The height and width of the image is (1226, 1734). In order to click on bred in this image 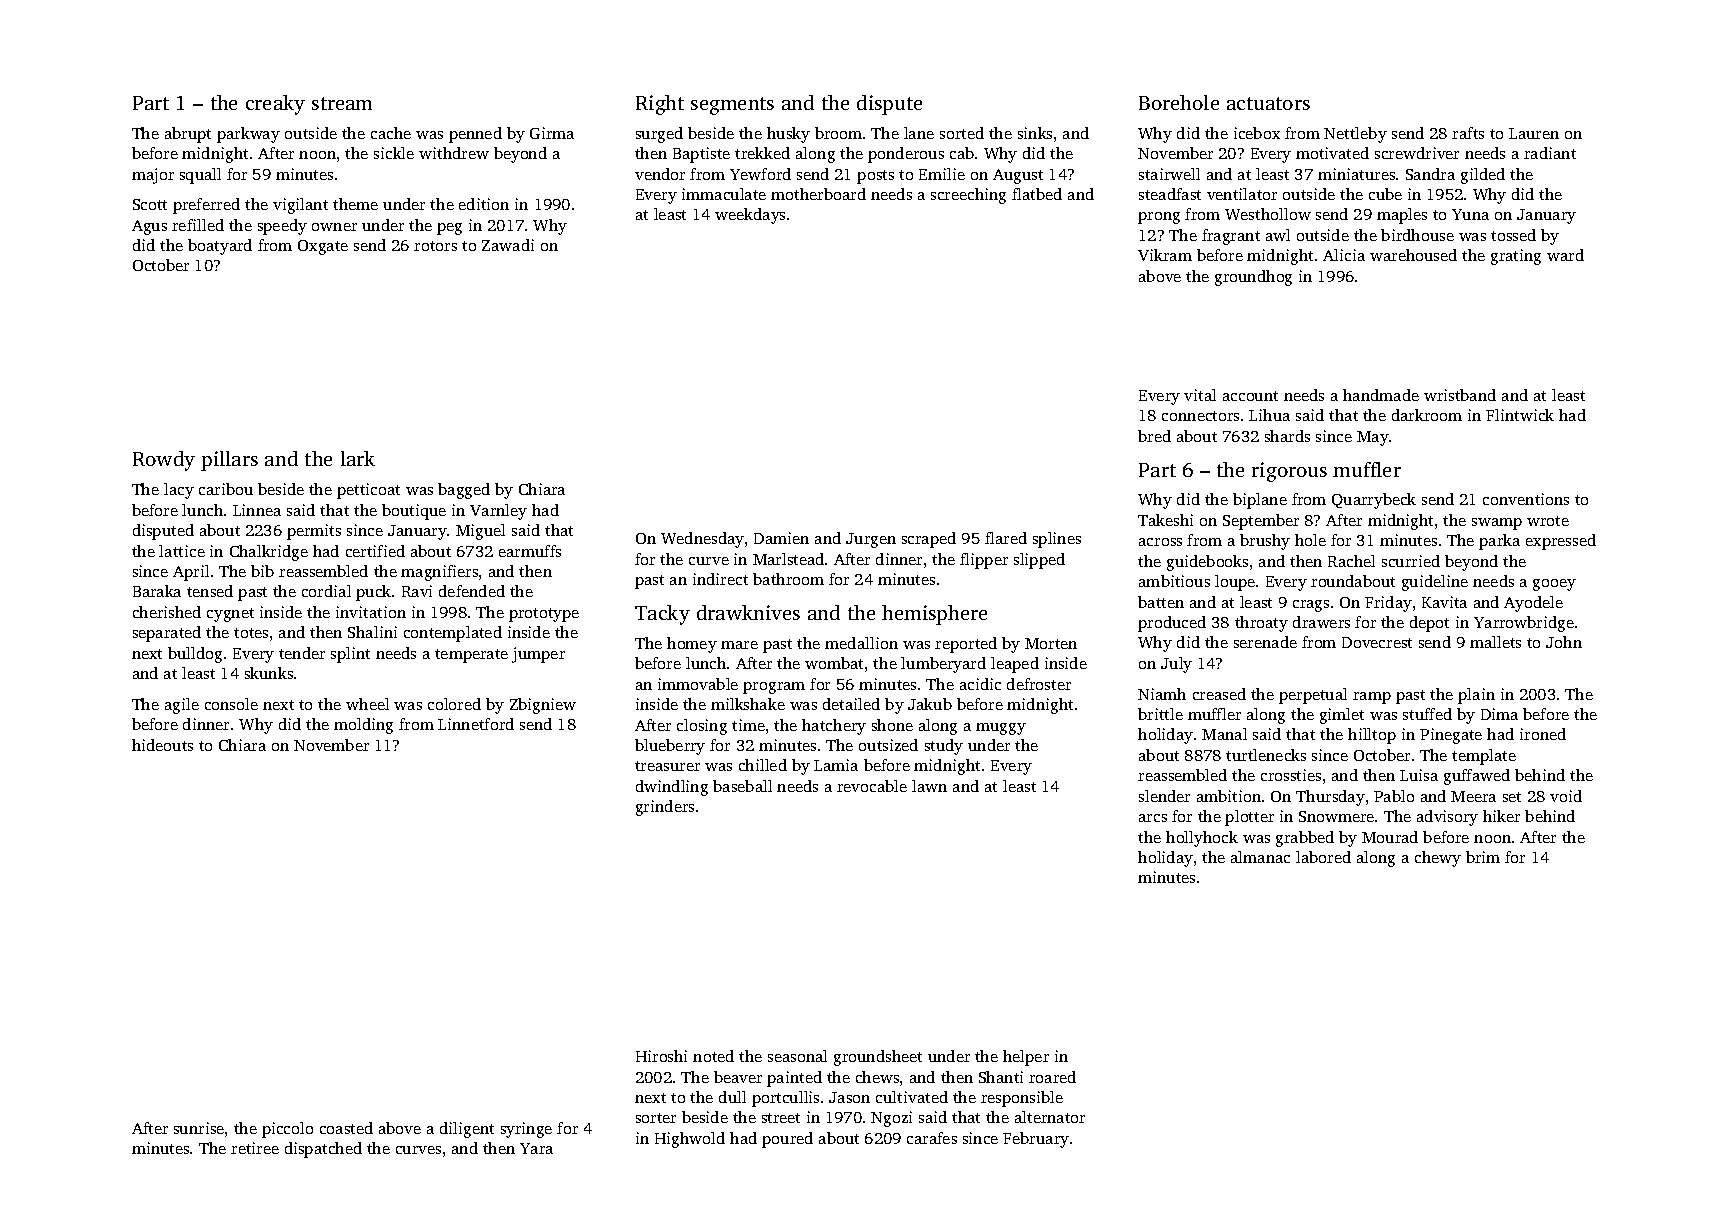, I will do `click(1154, 436)`.
